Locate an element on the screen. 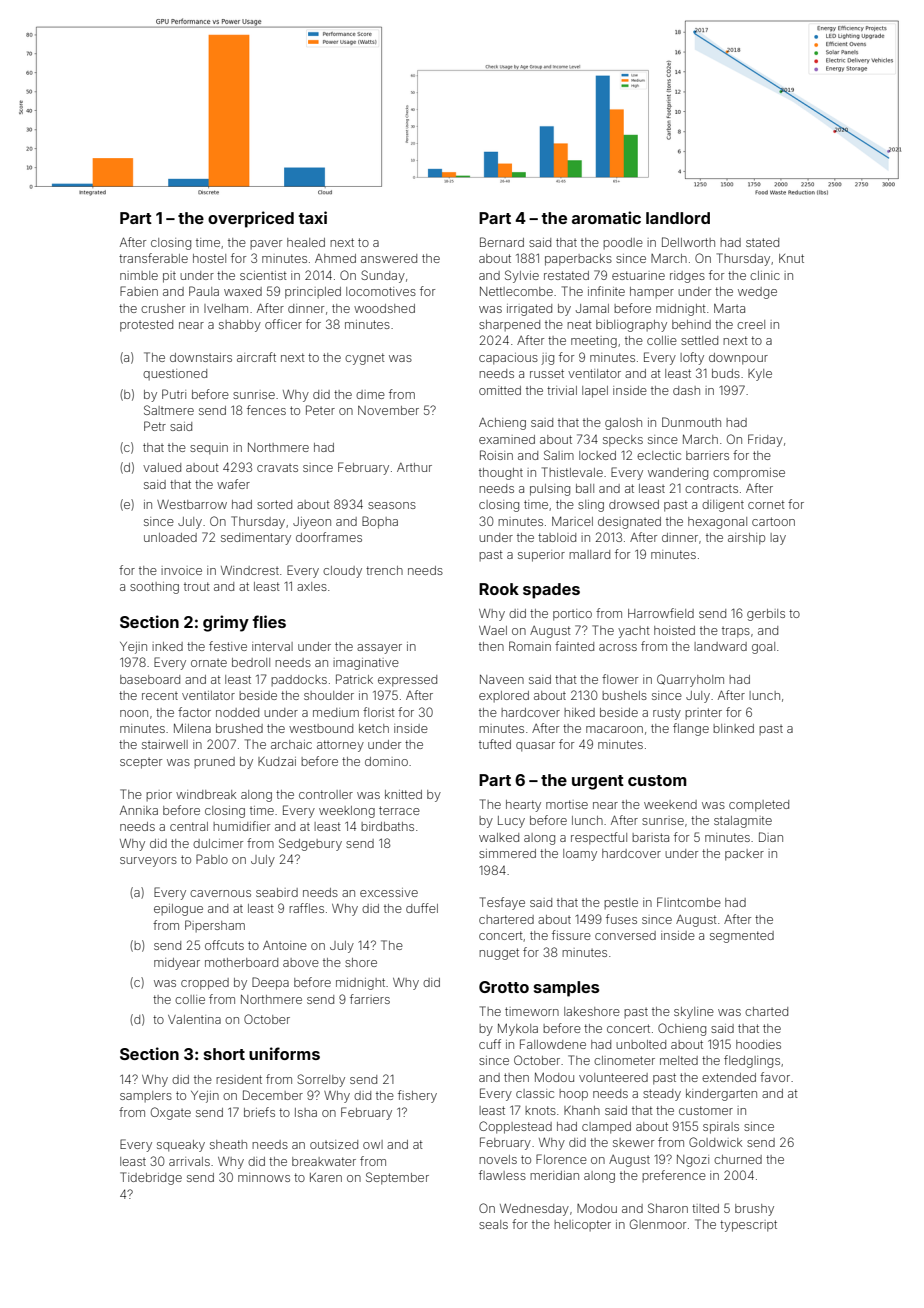  printer is located at coordinates (703, 713).
